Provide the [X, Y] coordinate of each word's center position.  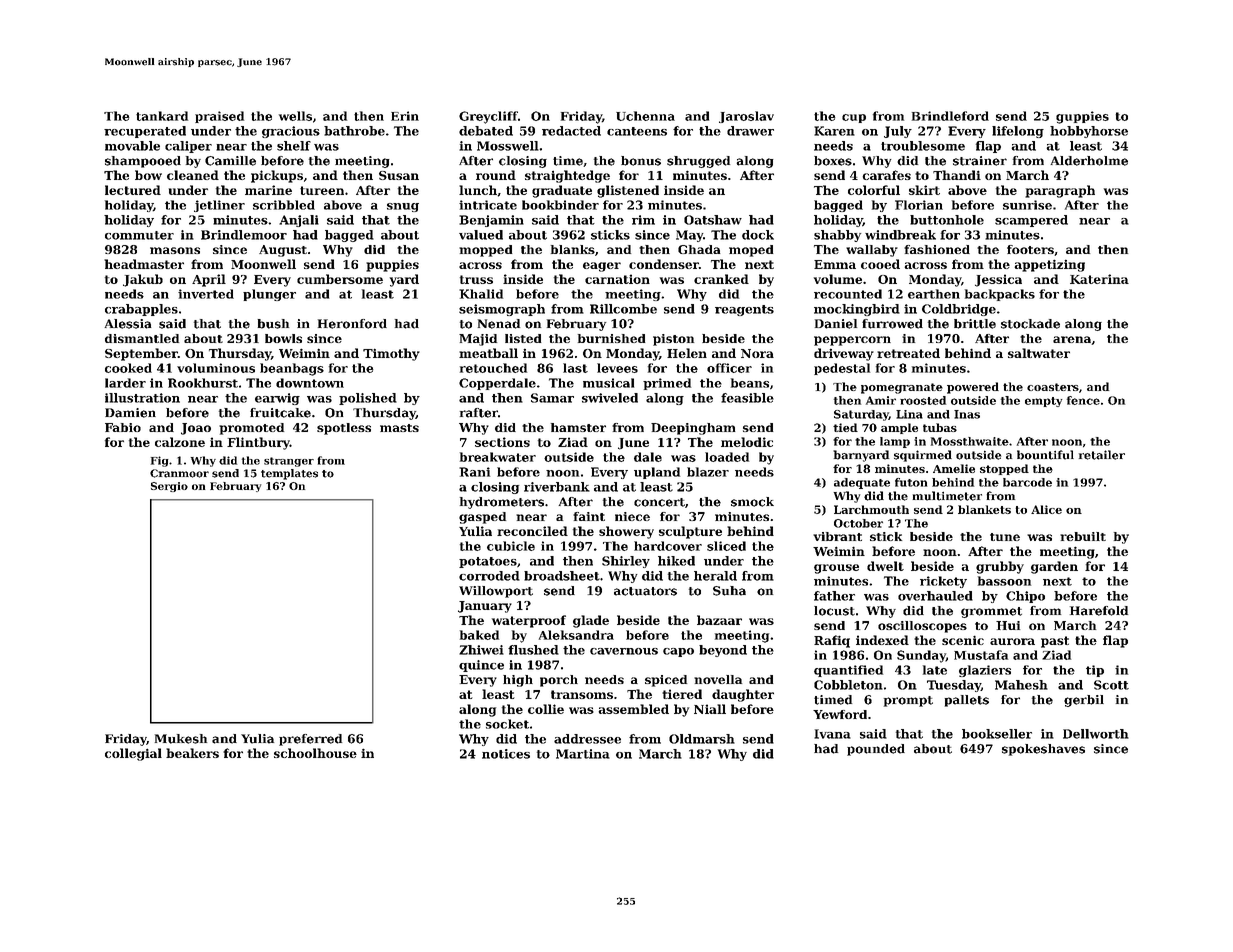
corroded [489, 576]
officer [729, 368]
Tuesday [954, 686]
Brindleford [950, 116]
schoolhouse [315, 753]
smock [752, 502]
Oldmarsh [702, 739]
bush [273, 324]
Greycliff [488, 117]
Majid [478, 340]
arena [1072, 339]
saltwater [1039, 353]
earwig [277, 399]
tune [1005, 537]
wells [295, 116]
